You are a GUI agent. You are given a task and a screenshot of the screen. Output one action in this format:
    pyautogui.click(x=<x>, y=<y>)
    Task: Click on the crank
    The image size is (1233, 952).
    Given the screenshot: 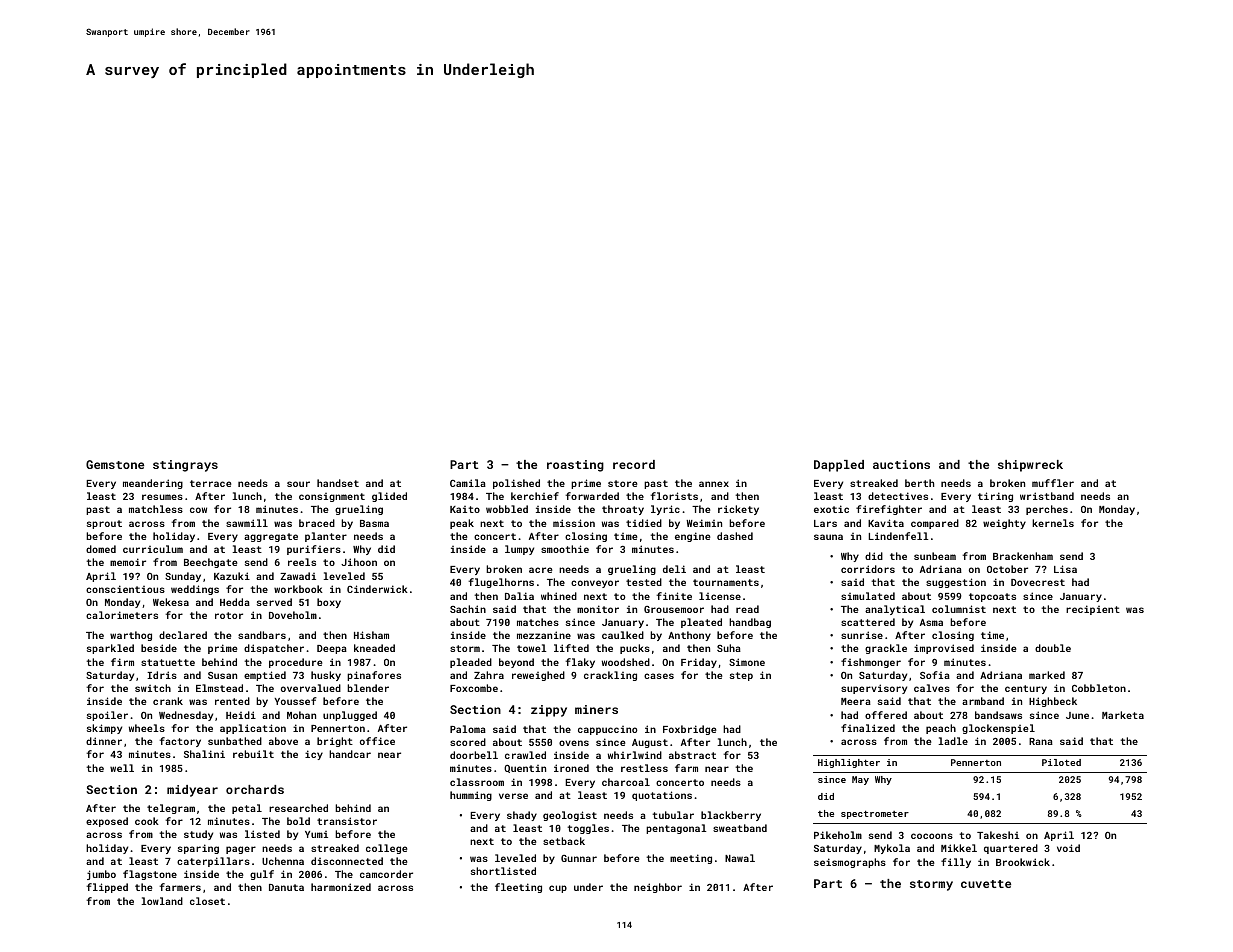 What is the action you would take?
    pyautogui.click(x=168, y=701)
